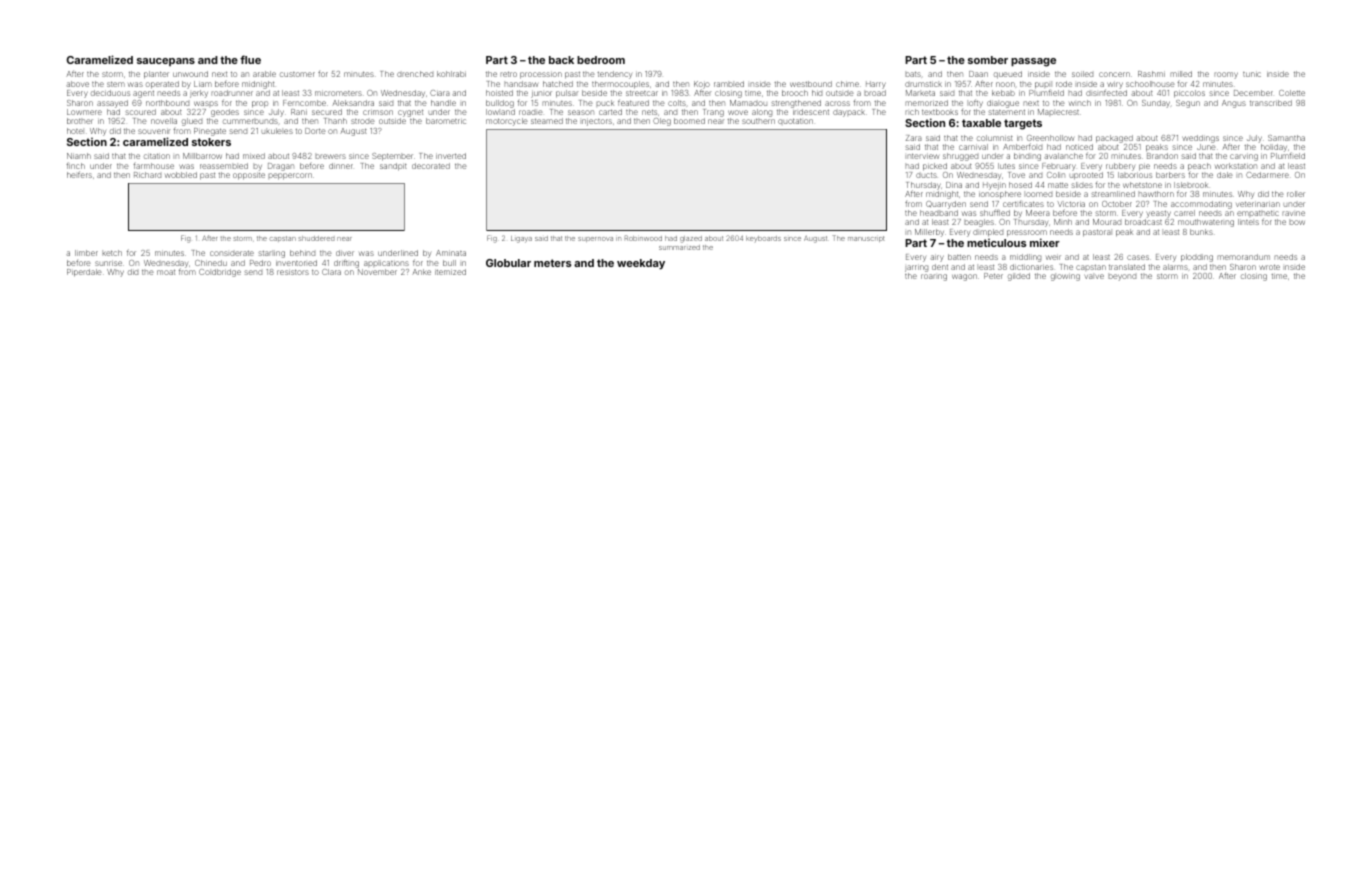 This screenshot has height=887, width=1372. I want to click on drenched, so click(415, 74).
